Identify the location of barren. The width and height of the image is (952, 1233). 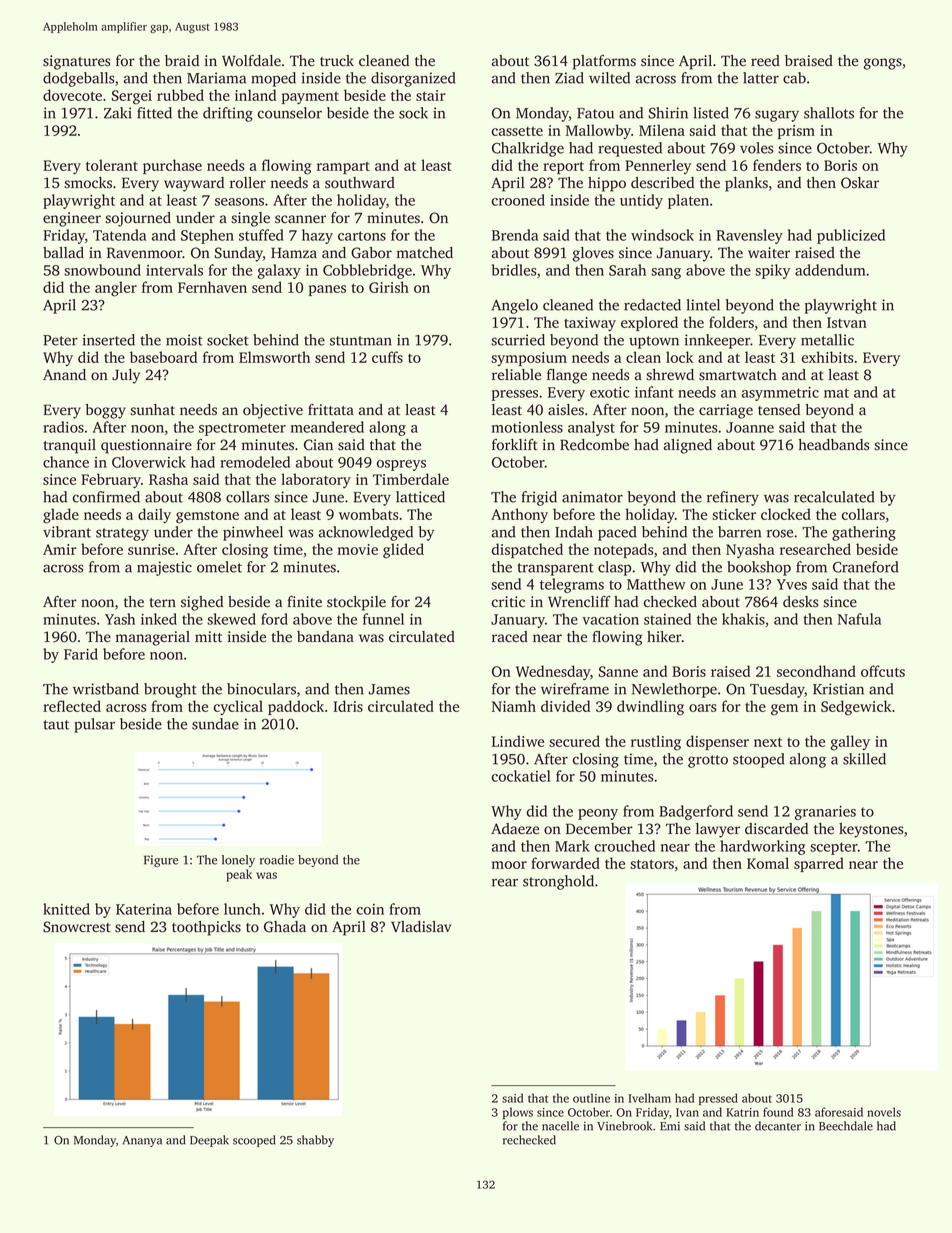
(739, 532).
